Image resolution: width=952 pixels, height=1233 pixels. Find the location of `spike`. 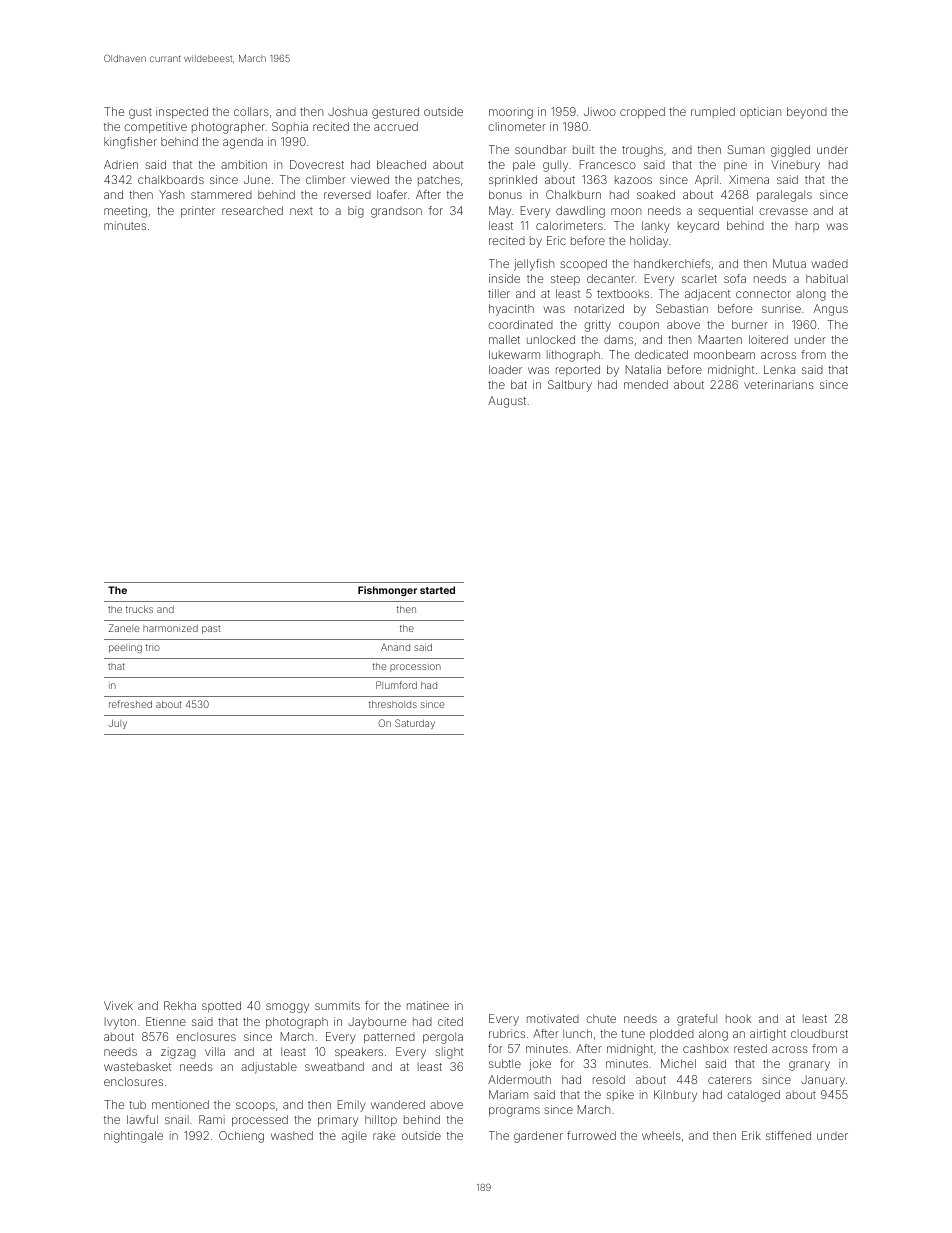

spike is located at coordinates (620, 1095).
